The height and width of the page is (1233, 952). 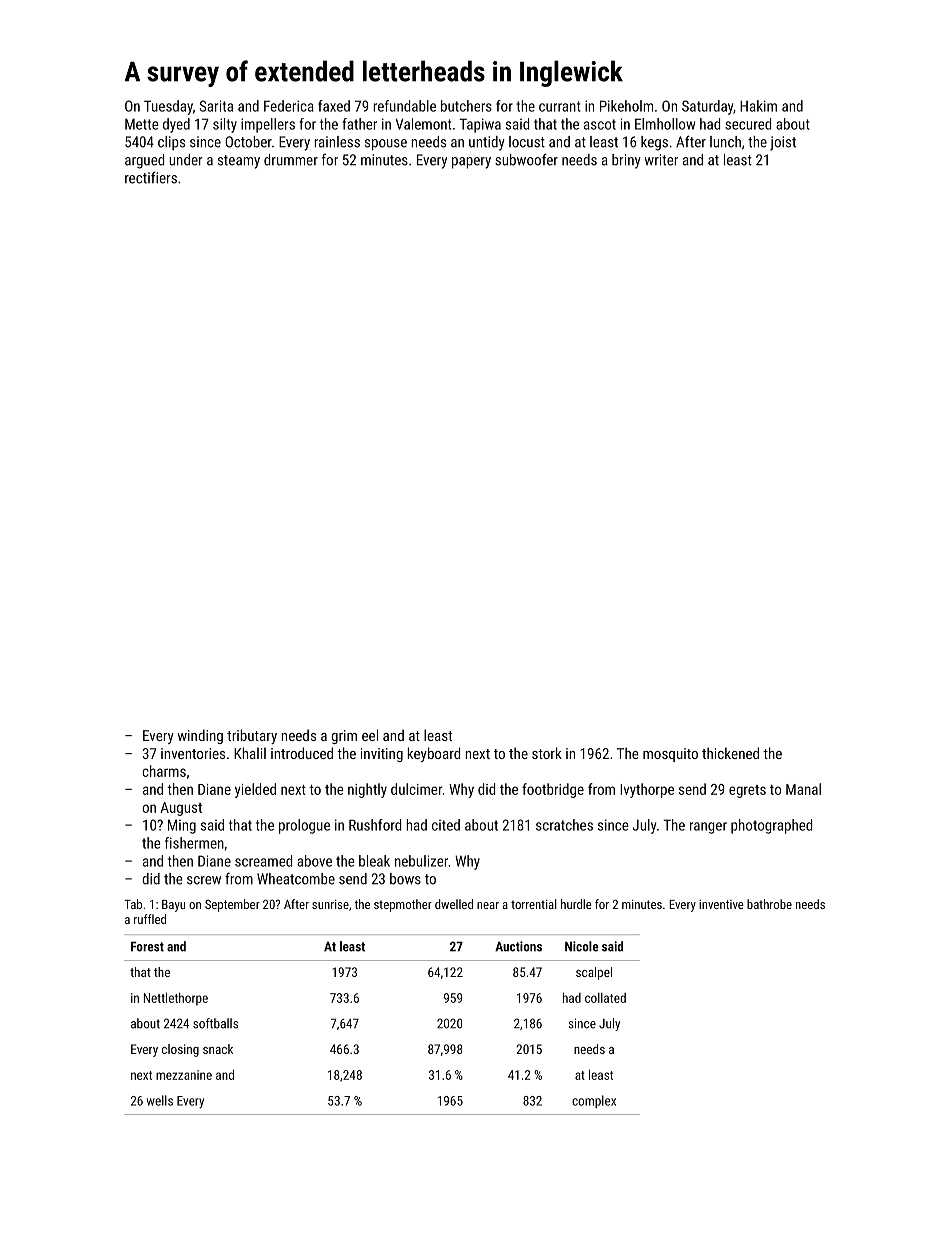 I want to click on Tapiwa, so click(x=480, y=125).
